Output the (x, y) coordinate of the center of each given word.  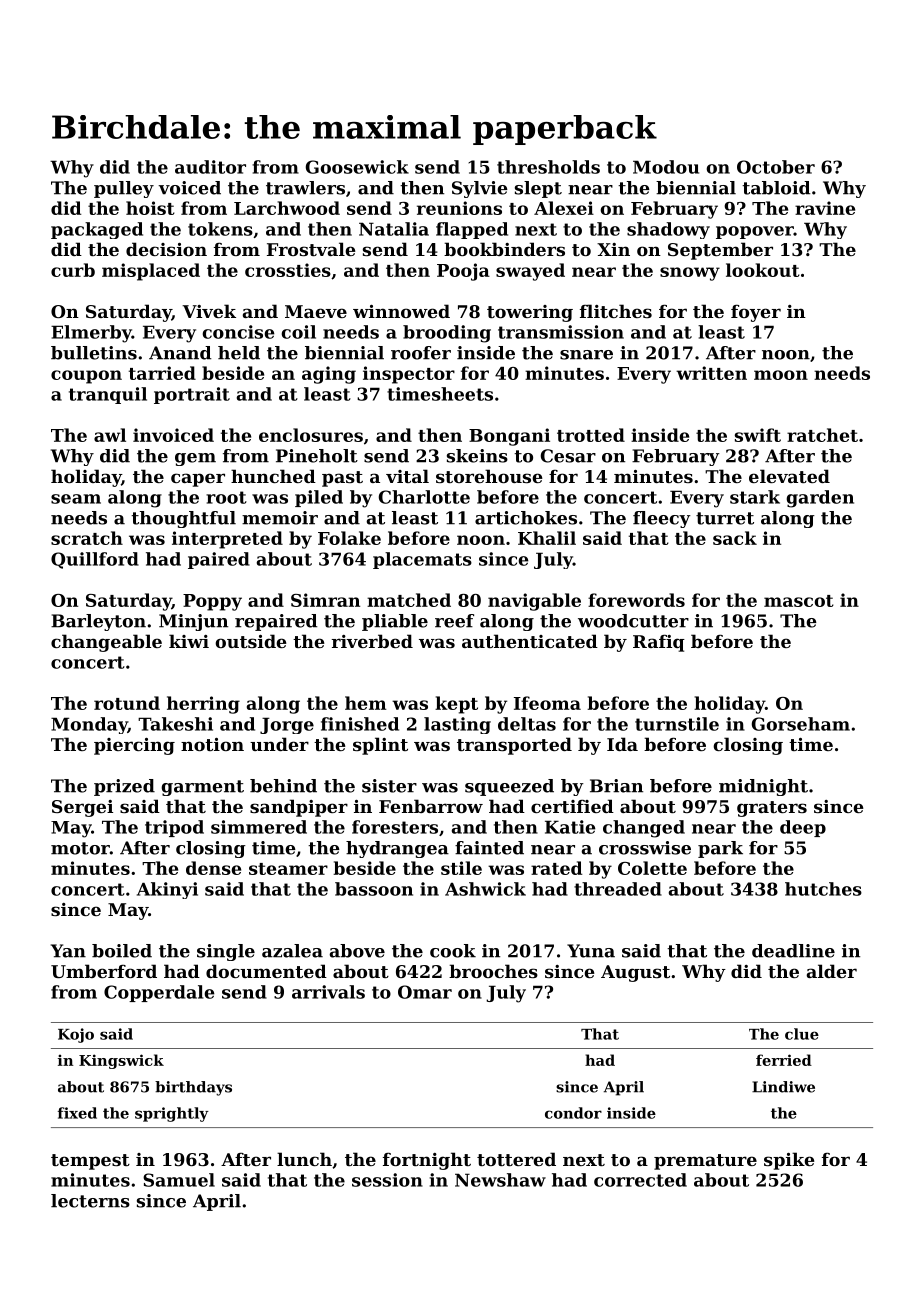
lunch (304, 1159)
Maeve (316, 311)
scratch (87, 538)
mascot (799, 601)
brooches (493, 971)
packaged (97, 230)
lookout (763, 270)
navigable (534, 602)
